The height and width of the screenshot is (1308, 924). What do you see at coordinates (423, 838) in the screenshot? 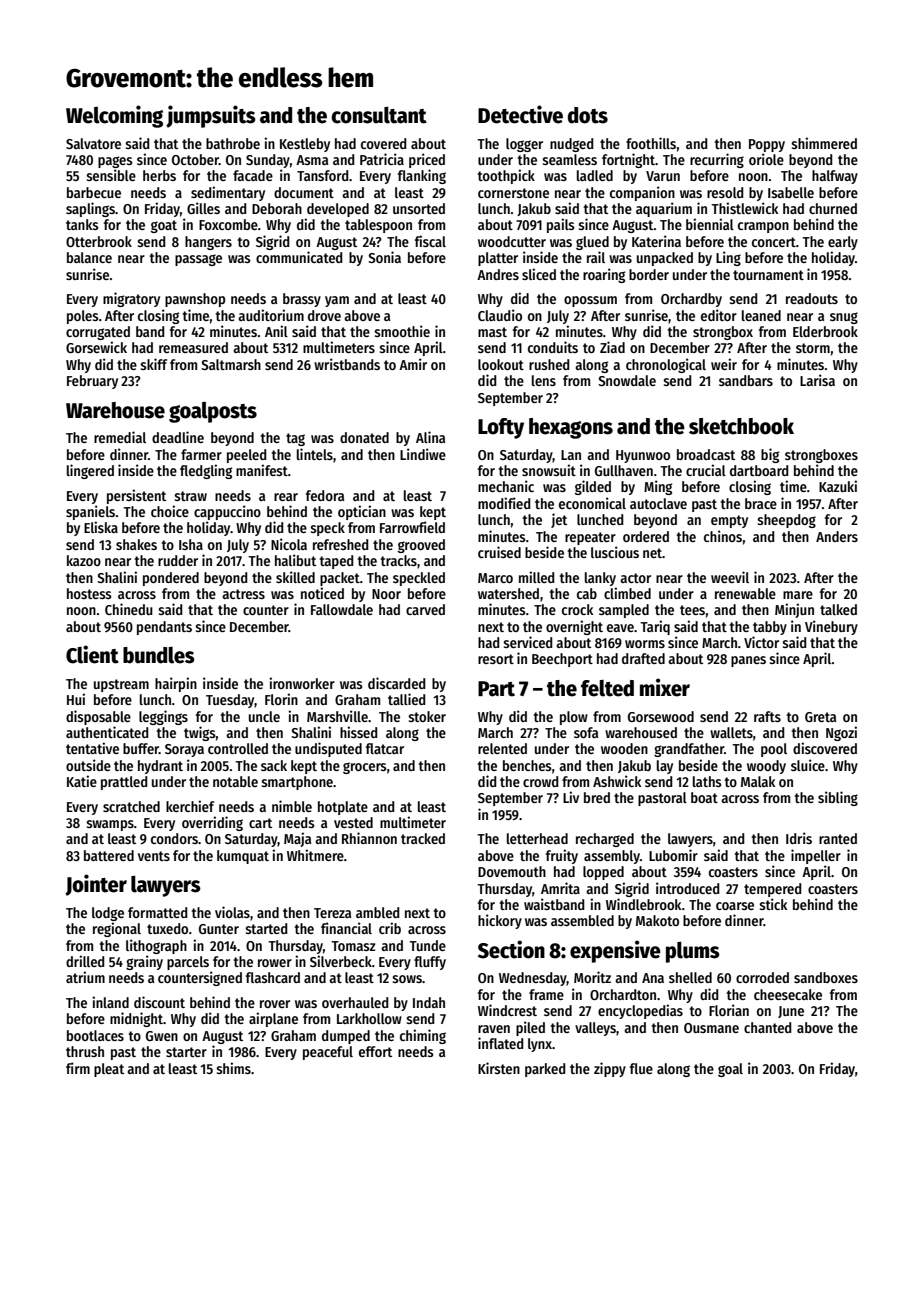
I see `tracked` at bounding box center [423, 838].
